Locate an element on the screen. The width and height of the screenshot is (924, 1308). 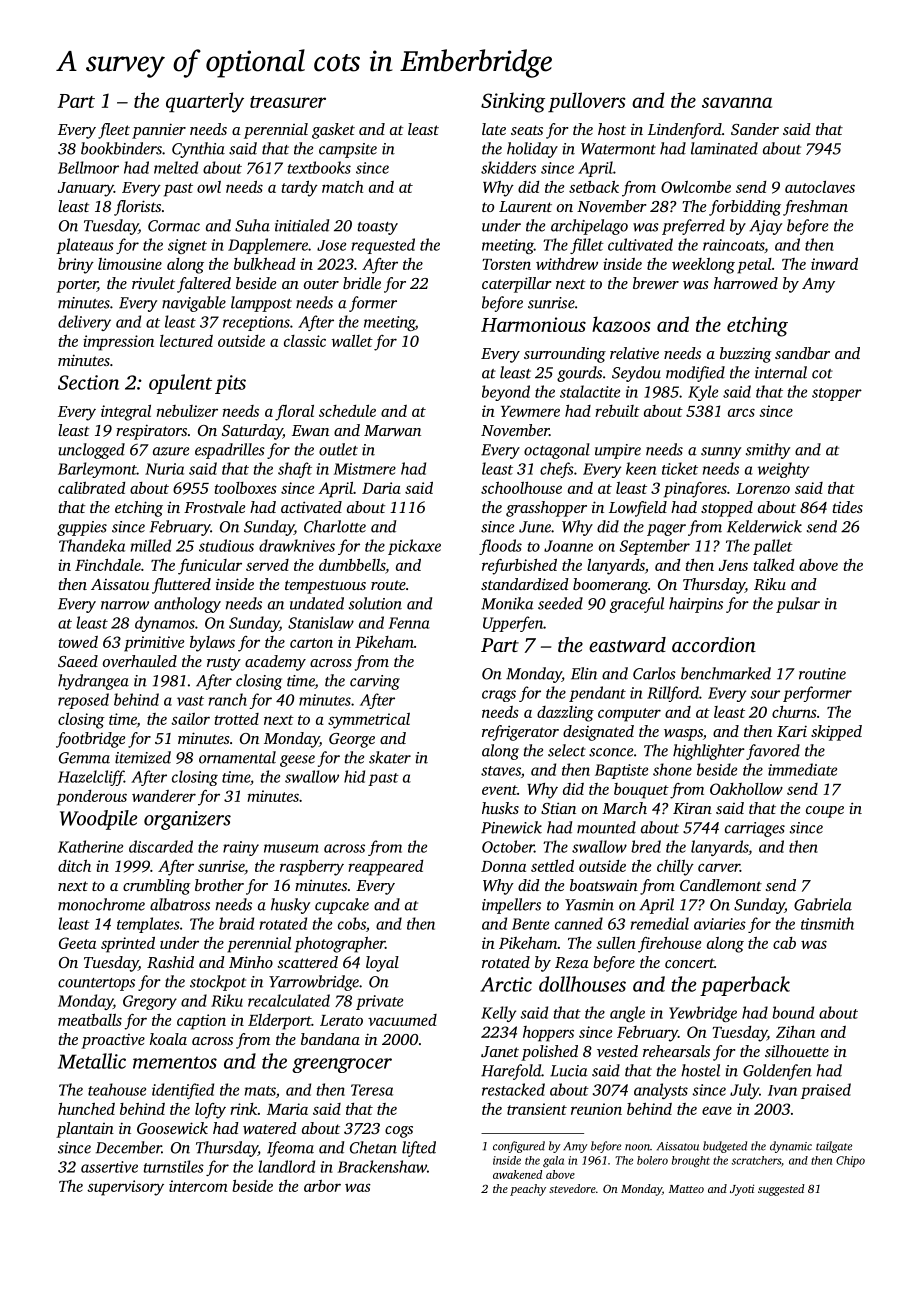
identified is located at coordinates (183, 1091).
